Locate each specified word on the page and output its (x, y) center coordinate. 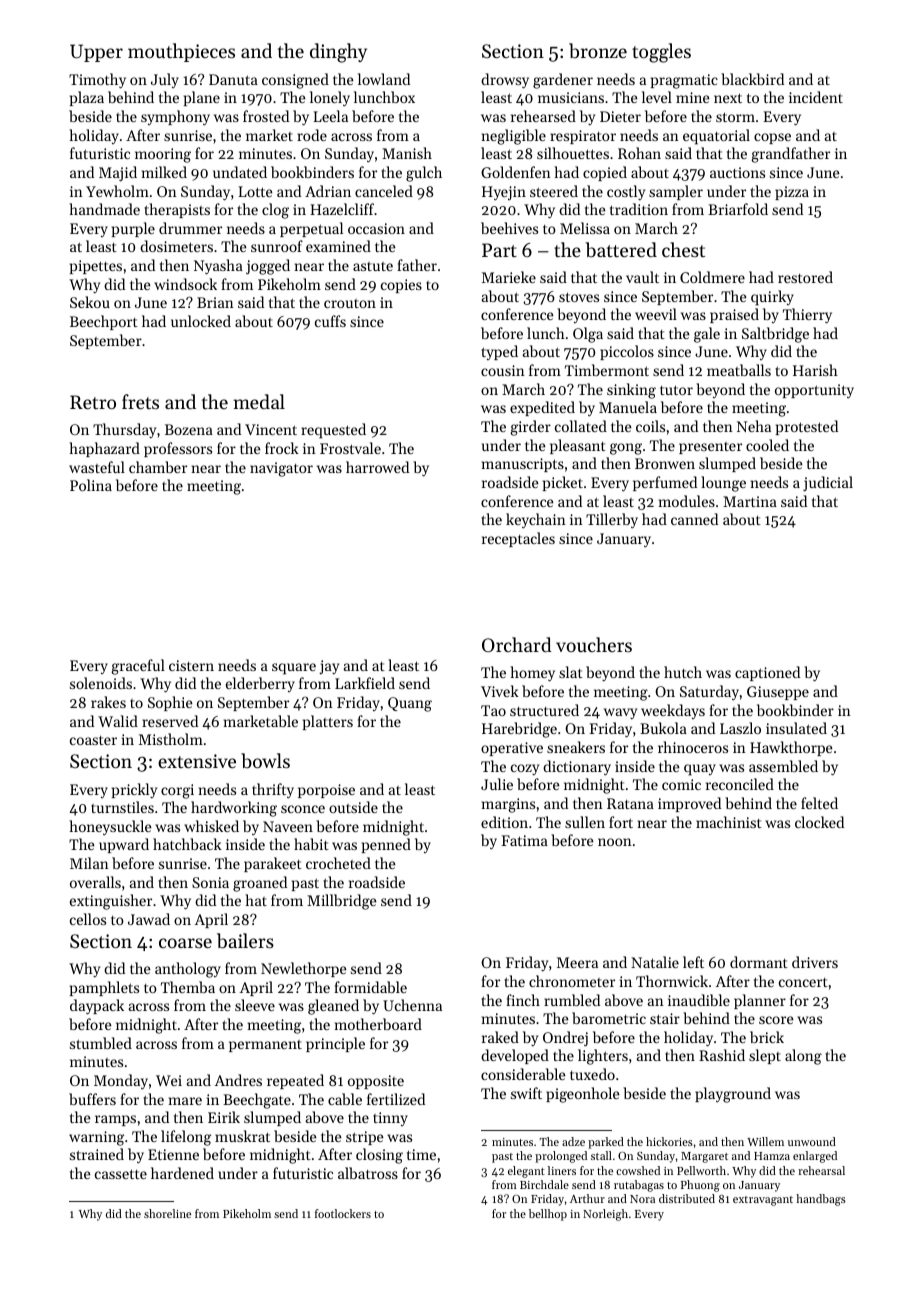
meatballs (739, 370)
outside (353, 807)
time (421, 1154)
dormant (759, 962)
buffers (92, 1099)
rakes (108, 702)
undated (240, 172)
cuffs (330, 321)
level (657, 97)
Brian (215, 302)
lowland (384, 79)
